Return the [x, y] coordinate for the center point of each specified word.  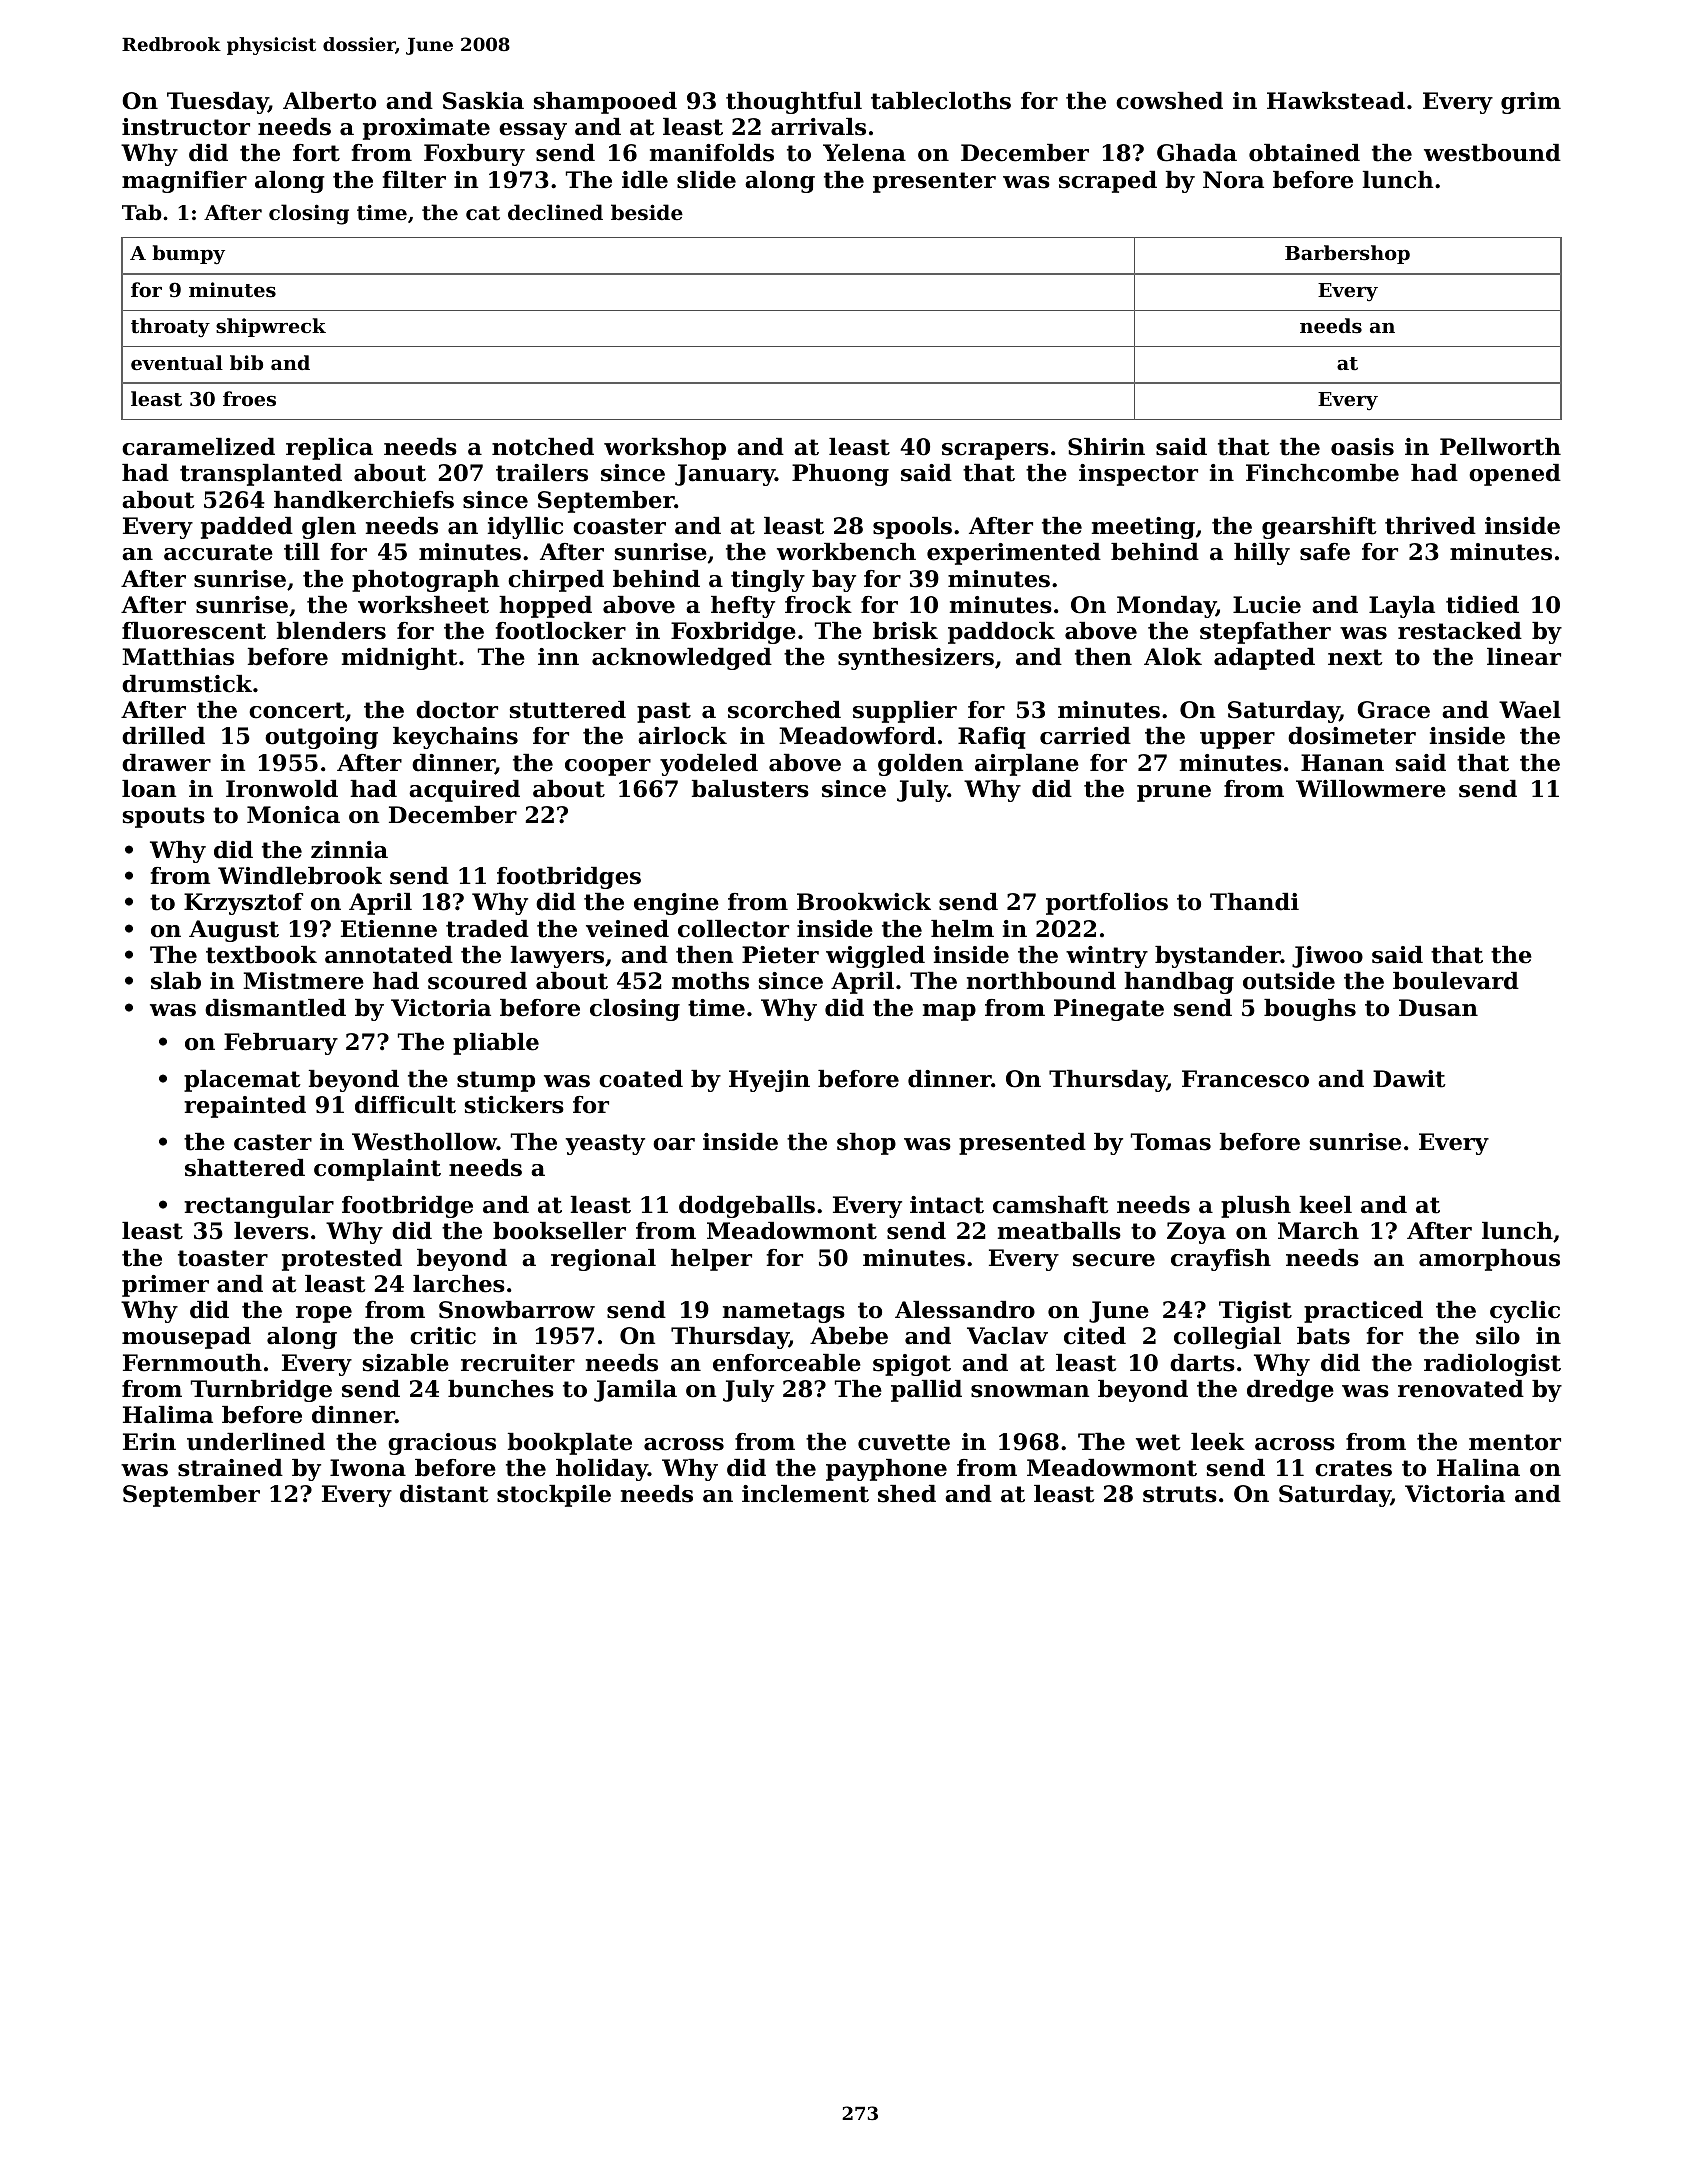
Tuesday [217, 103]
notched [543, 447]
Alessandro [965, 1310]
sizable [405, 1363]
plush [1256, 1207]
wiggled [875, 957]
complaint [377, 1170]
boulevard [1456, 981]
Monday [1166, 607]
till [302, 552]
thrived [1430, 526]
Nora [1233, 180]
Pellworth [1500, 447]
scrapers [995, 451]
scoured [477, 981]
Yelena [864, 153]
